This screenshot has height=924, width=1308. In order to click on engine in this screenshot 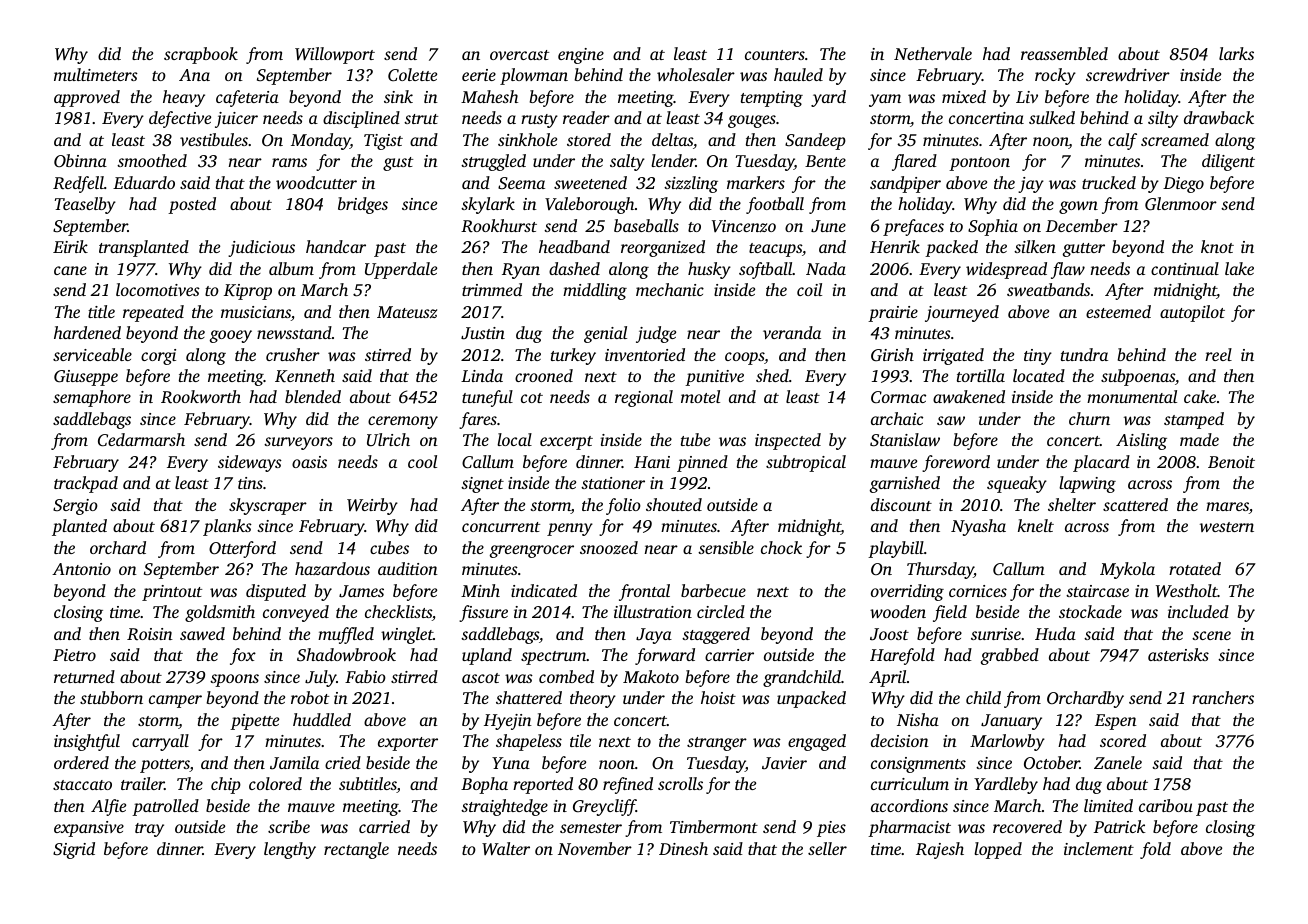, I will do `click(581, 56)`.
